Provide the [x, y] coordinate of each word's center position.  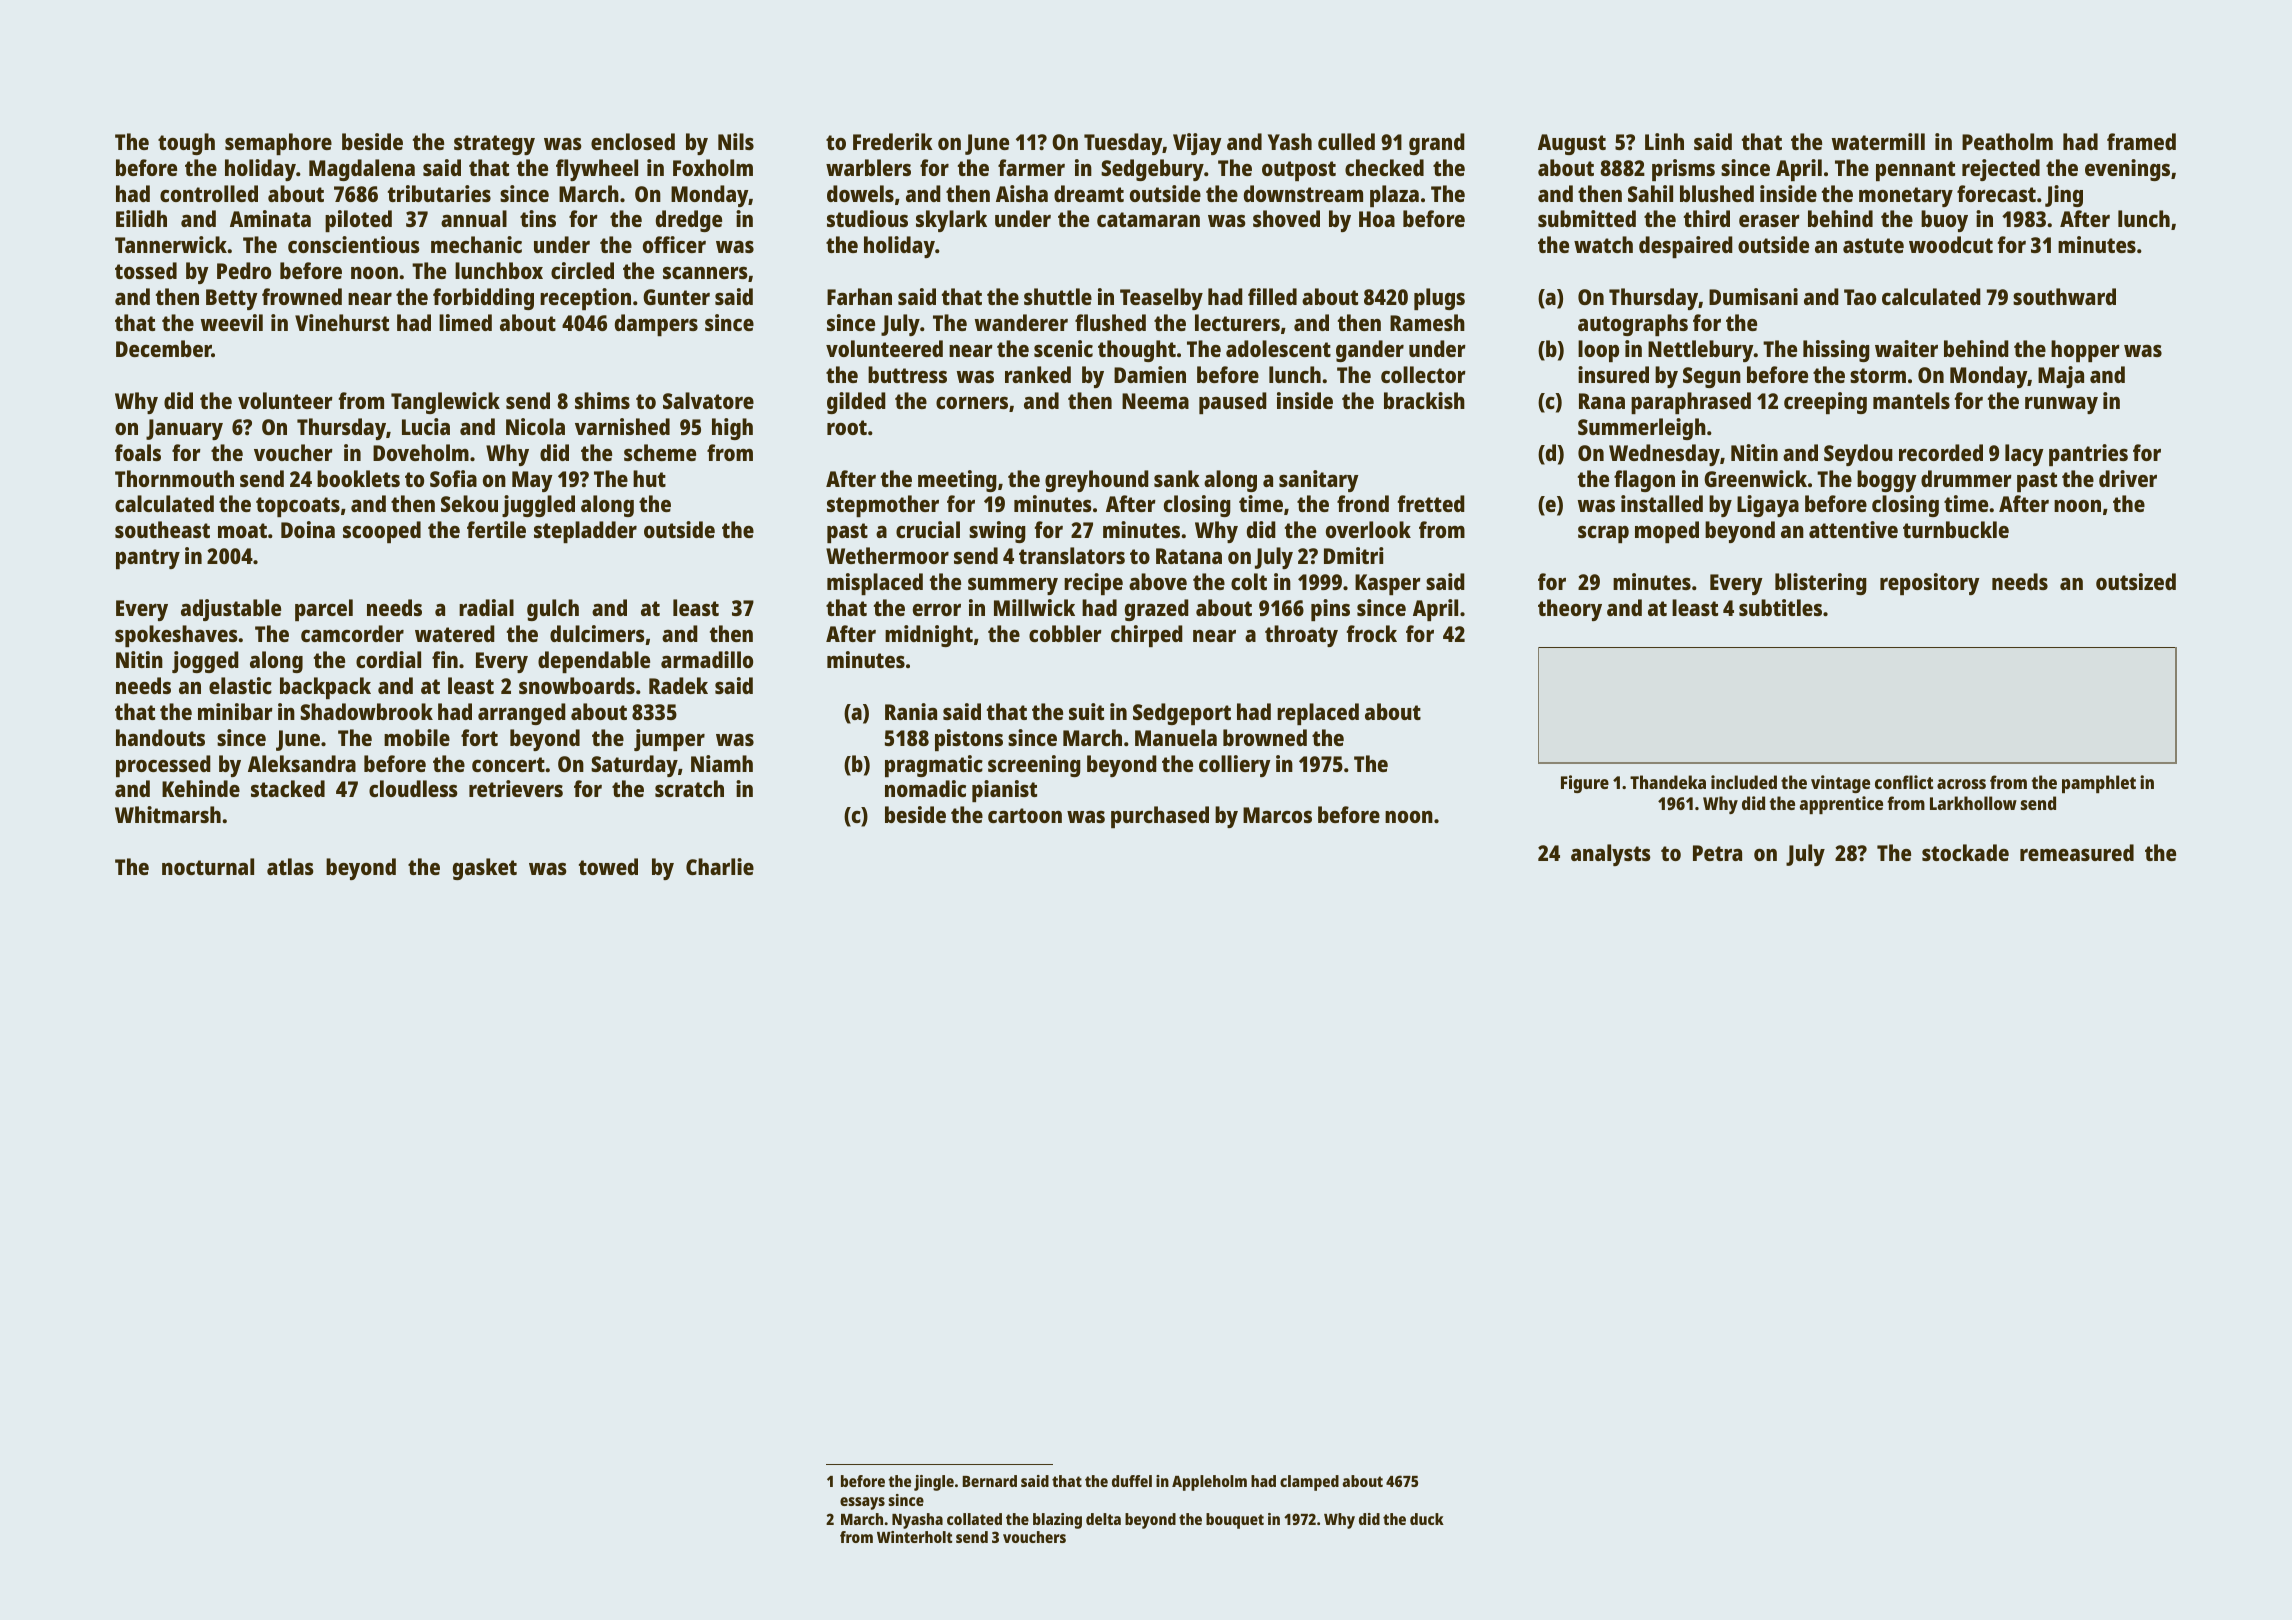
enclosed [633, 141]
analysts [1611, 855]
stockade [1965, 852]
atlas [290, 866]
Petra [1717, 853]
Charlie [720, 866]
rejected [2001, 170]
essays [862, 1503]
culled [1346, 141]
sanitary [1319, 481]
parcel [324, 610]
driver [2128, 478]
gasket [485, 869]
